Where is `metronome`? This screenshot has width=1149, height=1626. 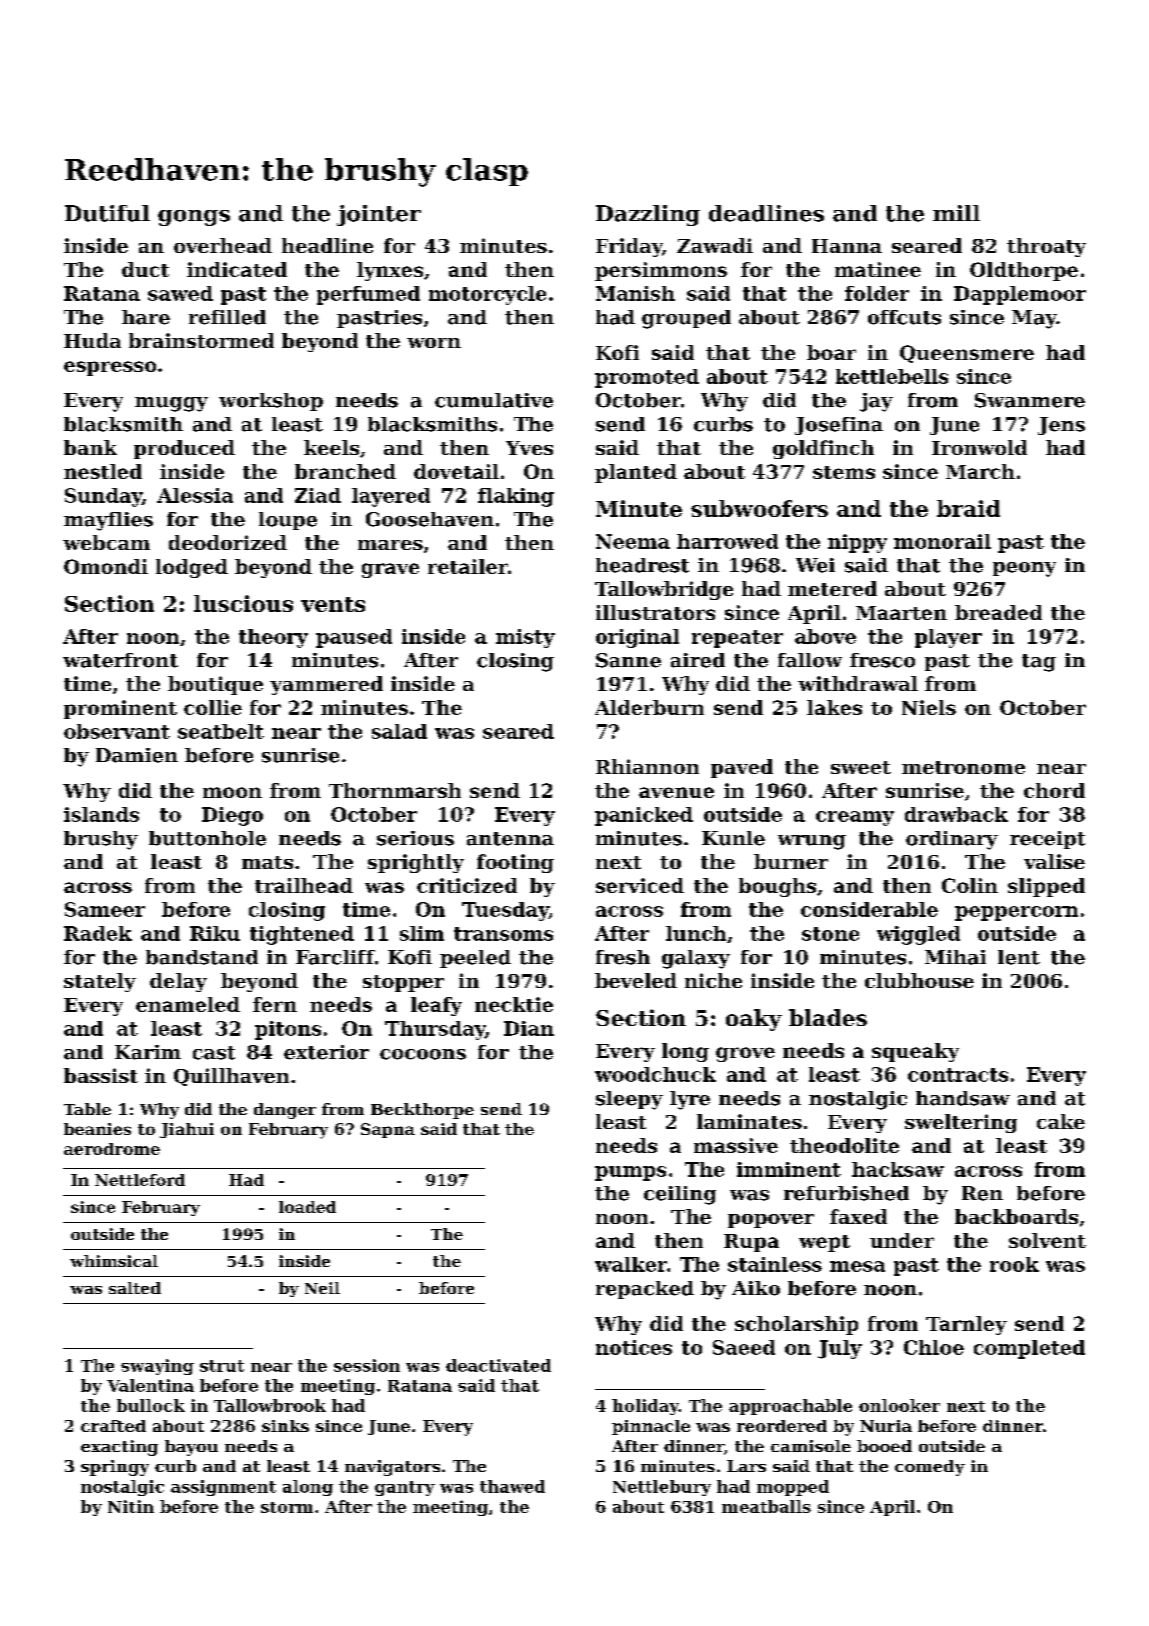 metronome is located at coordinates (963, 767).
